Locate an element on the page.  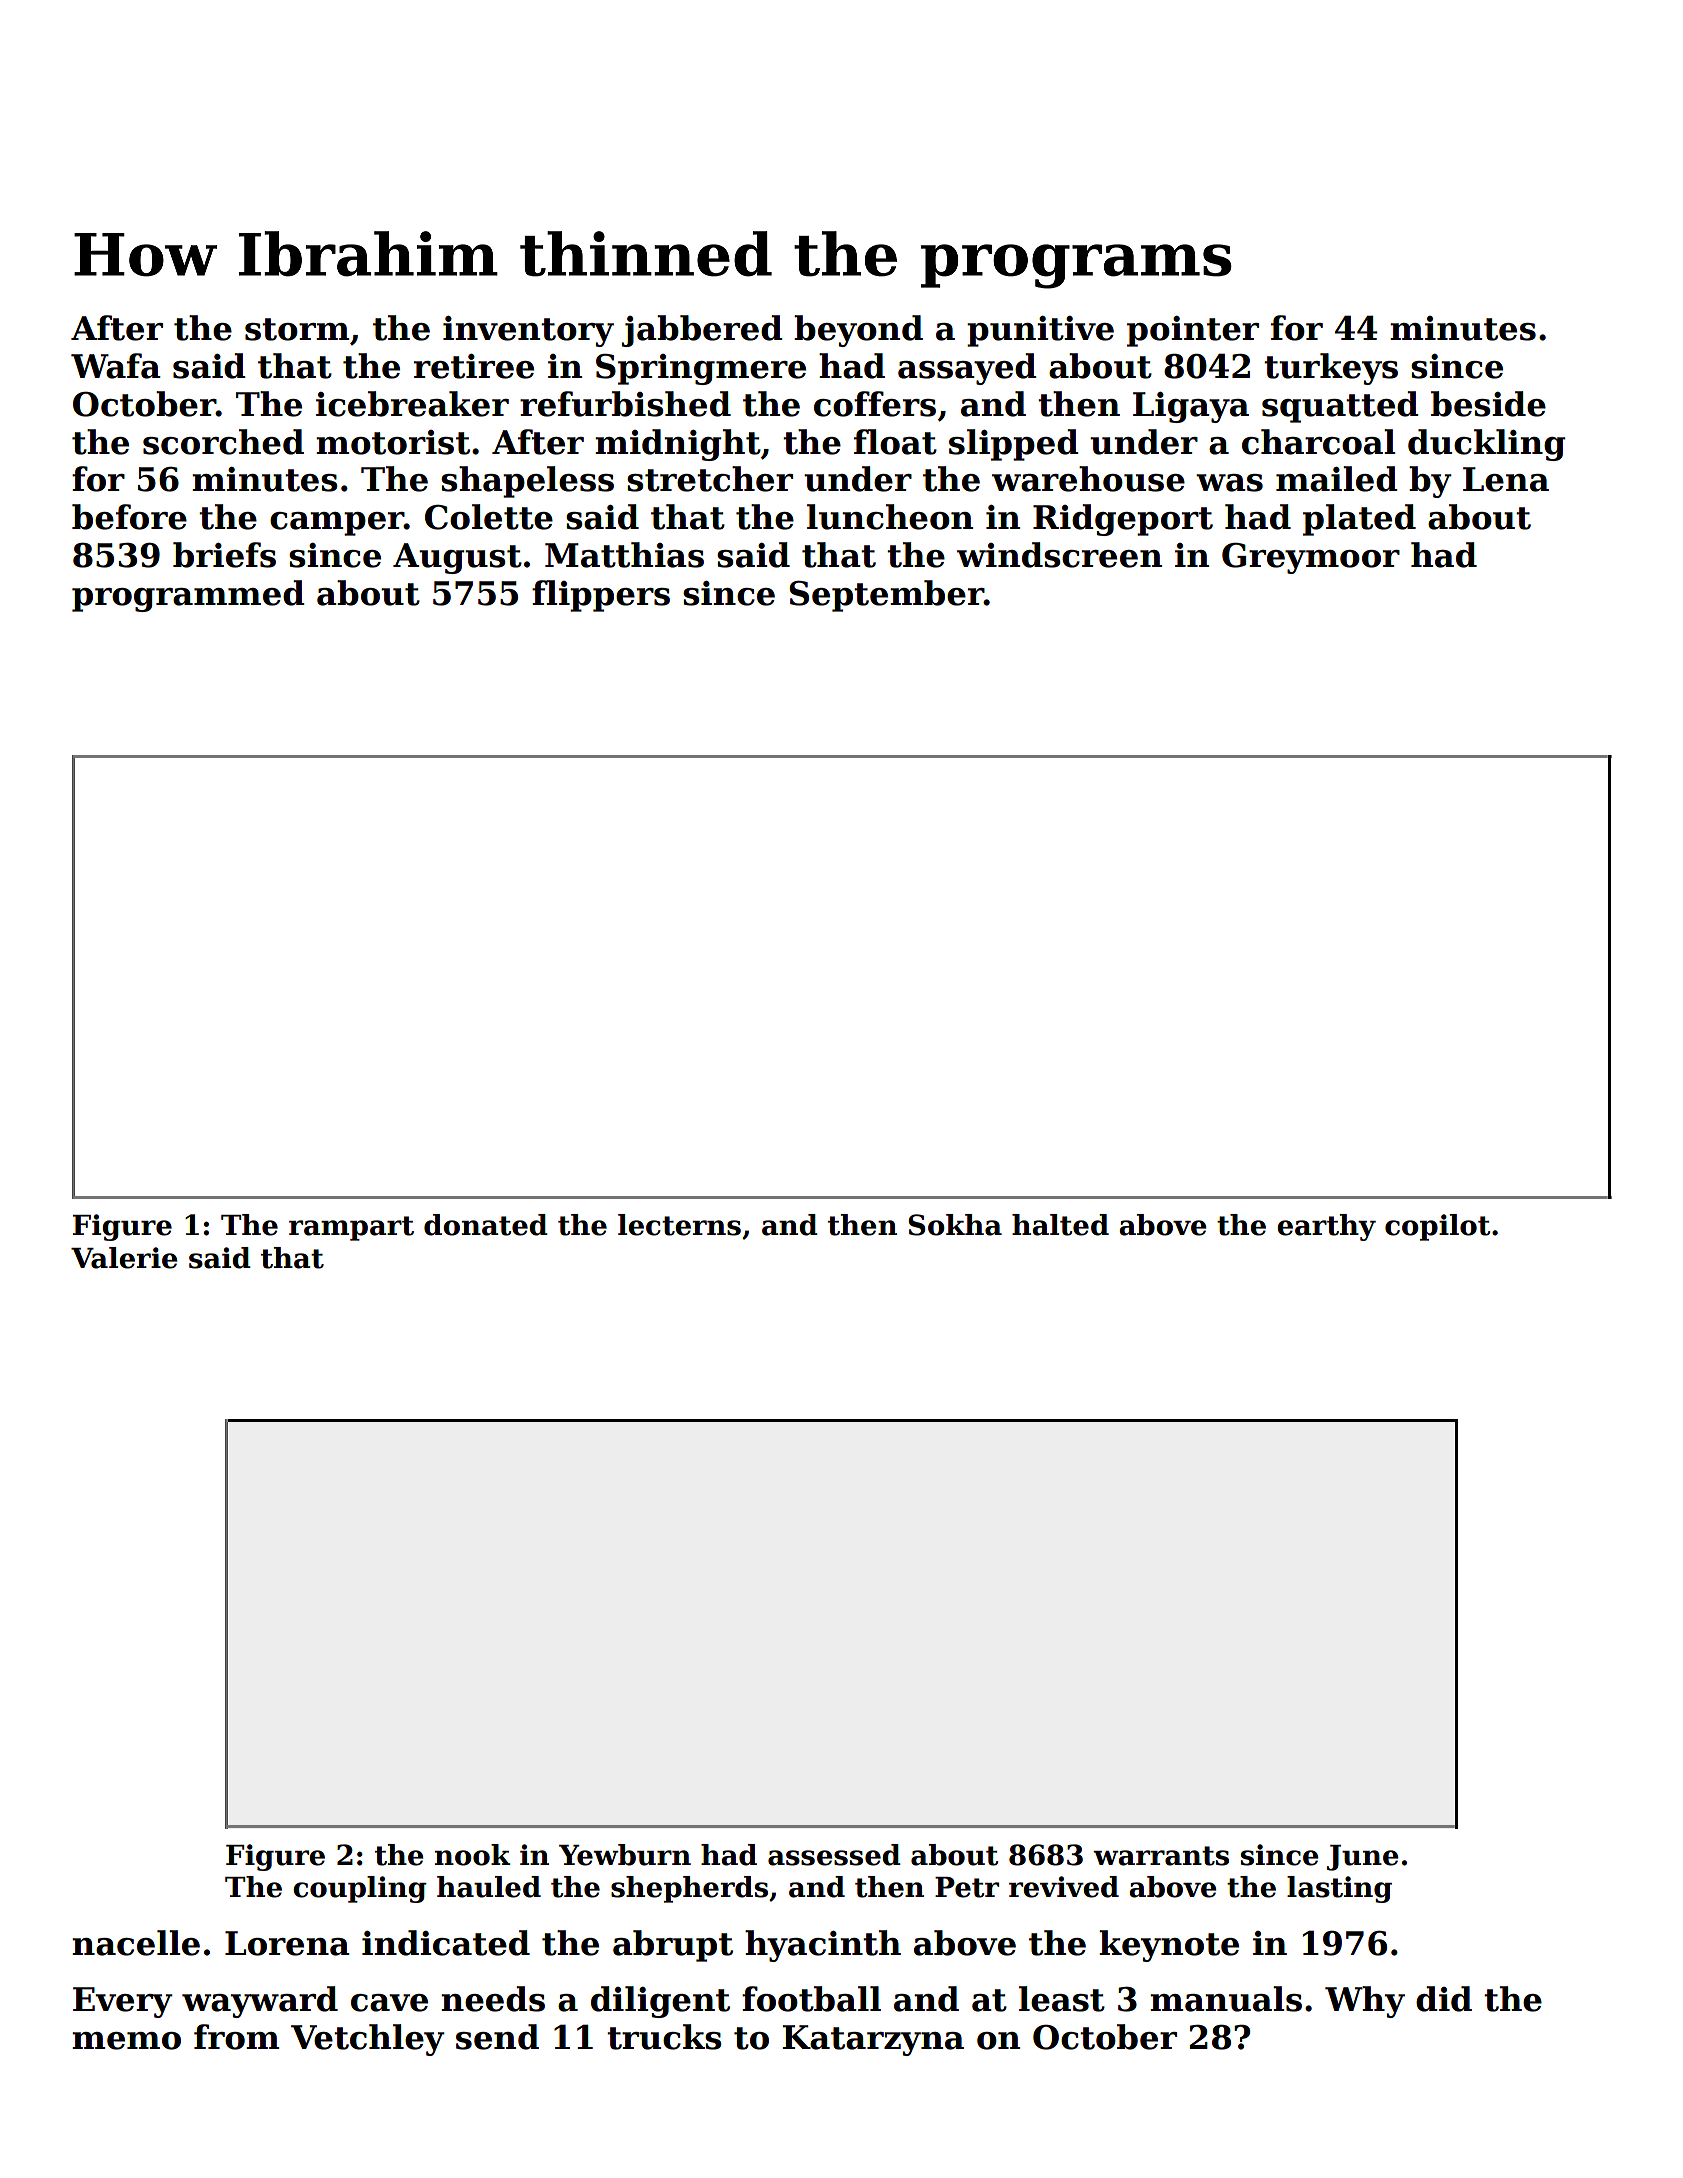
donated is located at coordinates (486, 1225).
